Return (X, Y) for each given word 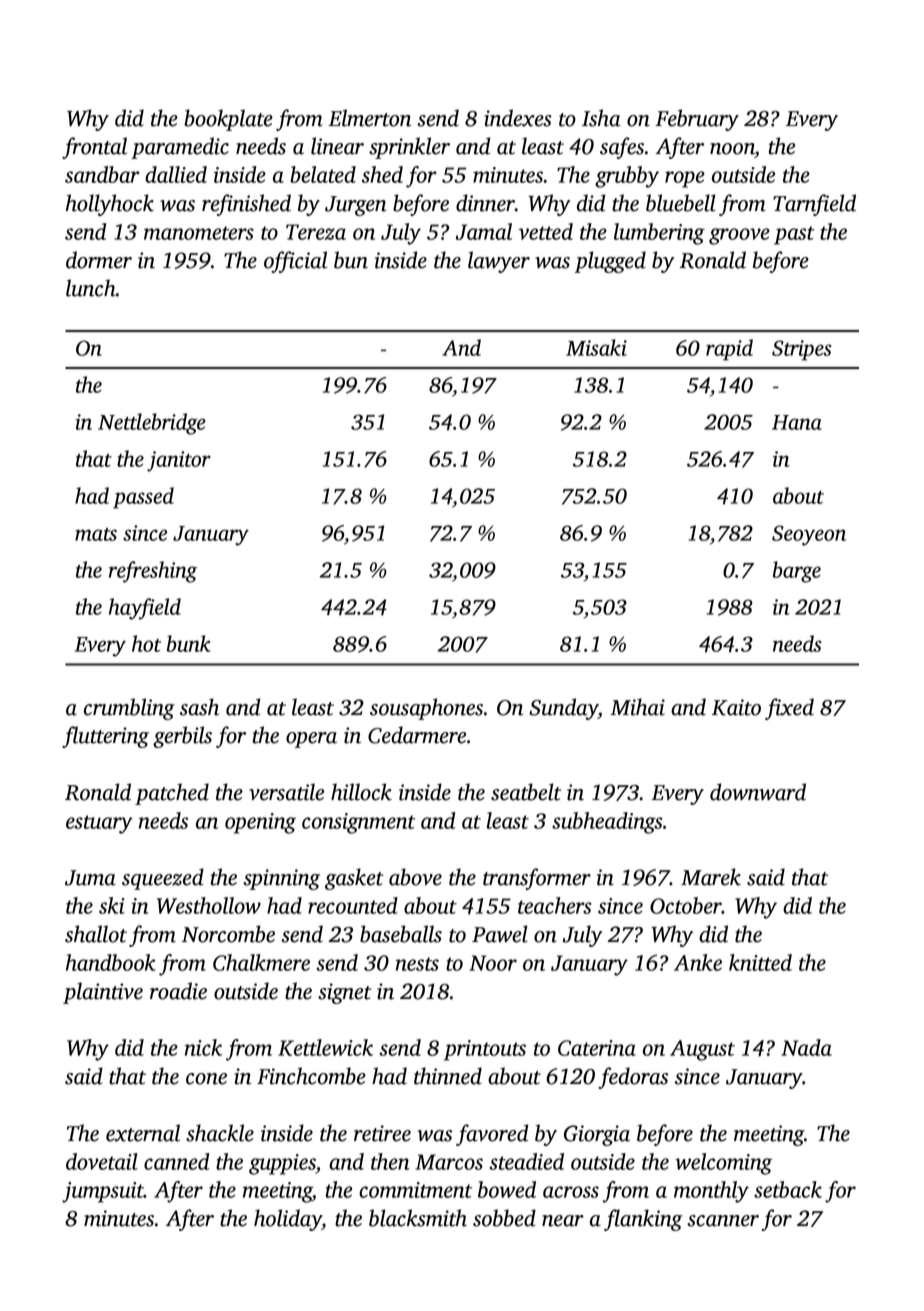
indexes (518, 118)
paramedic (180, 148)
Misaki (596, 347)
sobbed (504, 1218)
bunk (189, 643)
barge (797, 572)
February (697, 120)
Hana (797, 422)
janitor (179, 461)
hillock (361, 792)
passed (143, 498)
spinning (281, 879)
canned (176, 1161)
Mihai (637, 707)
